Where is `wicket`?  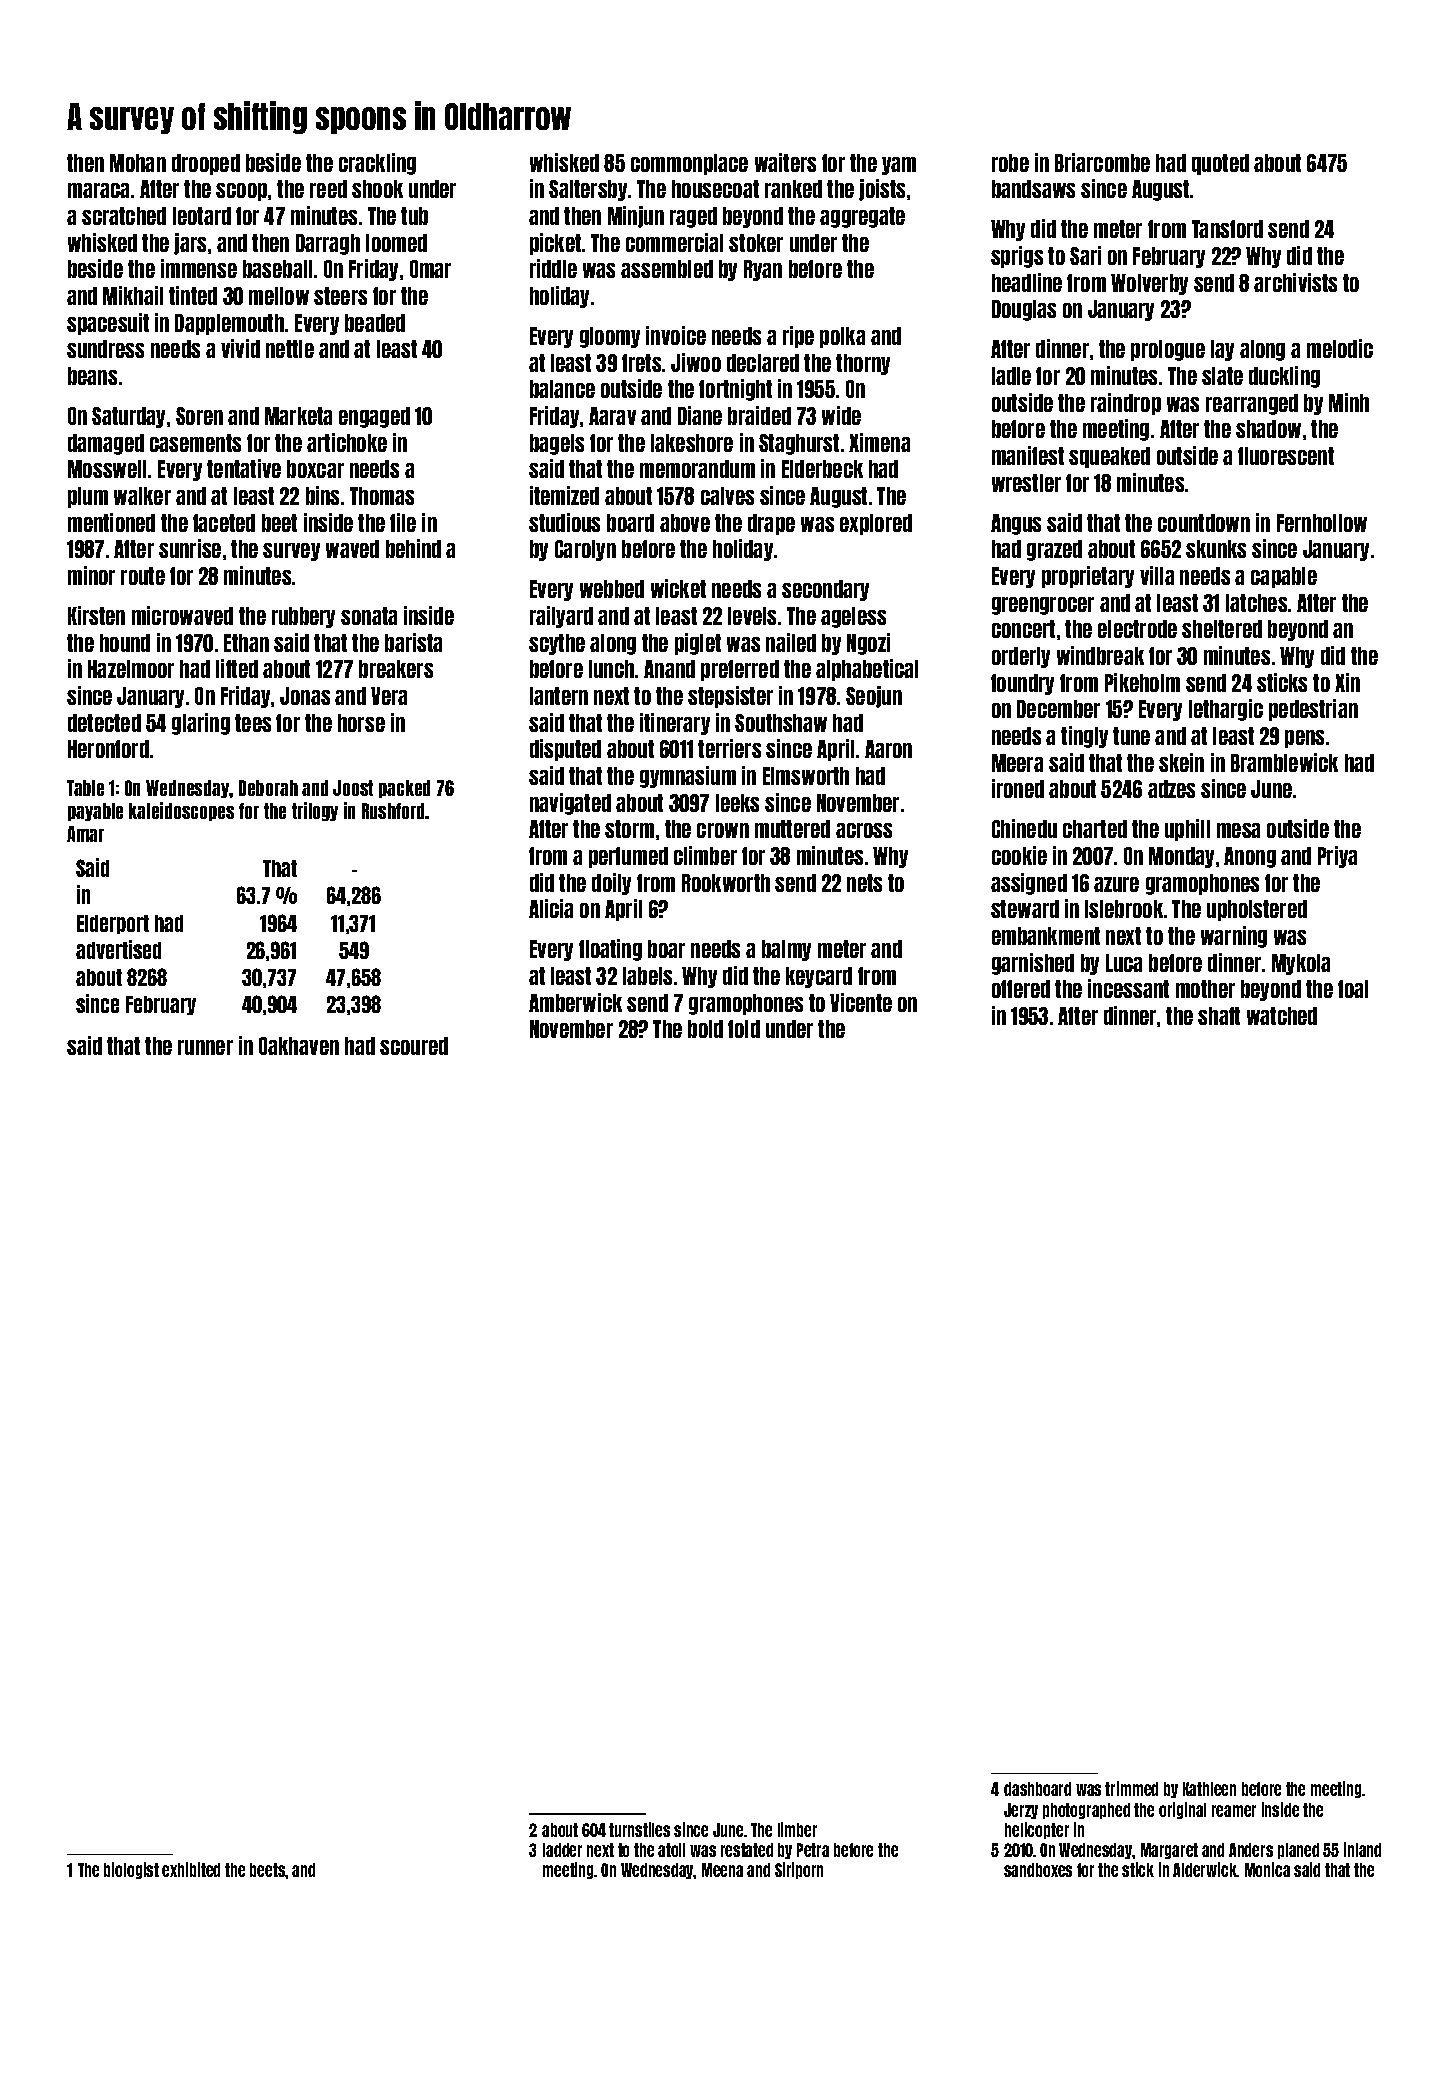 wicket is located at coordinates (678, 588).
